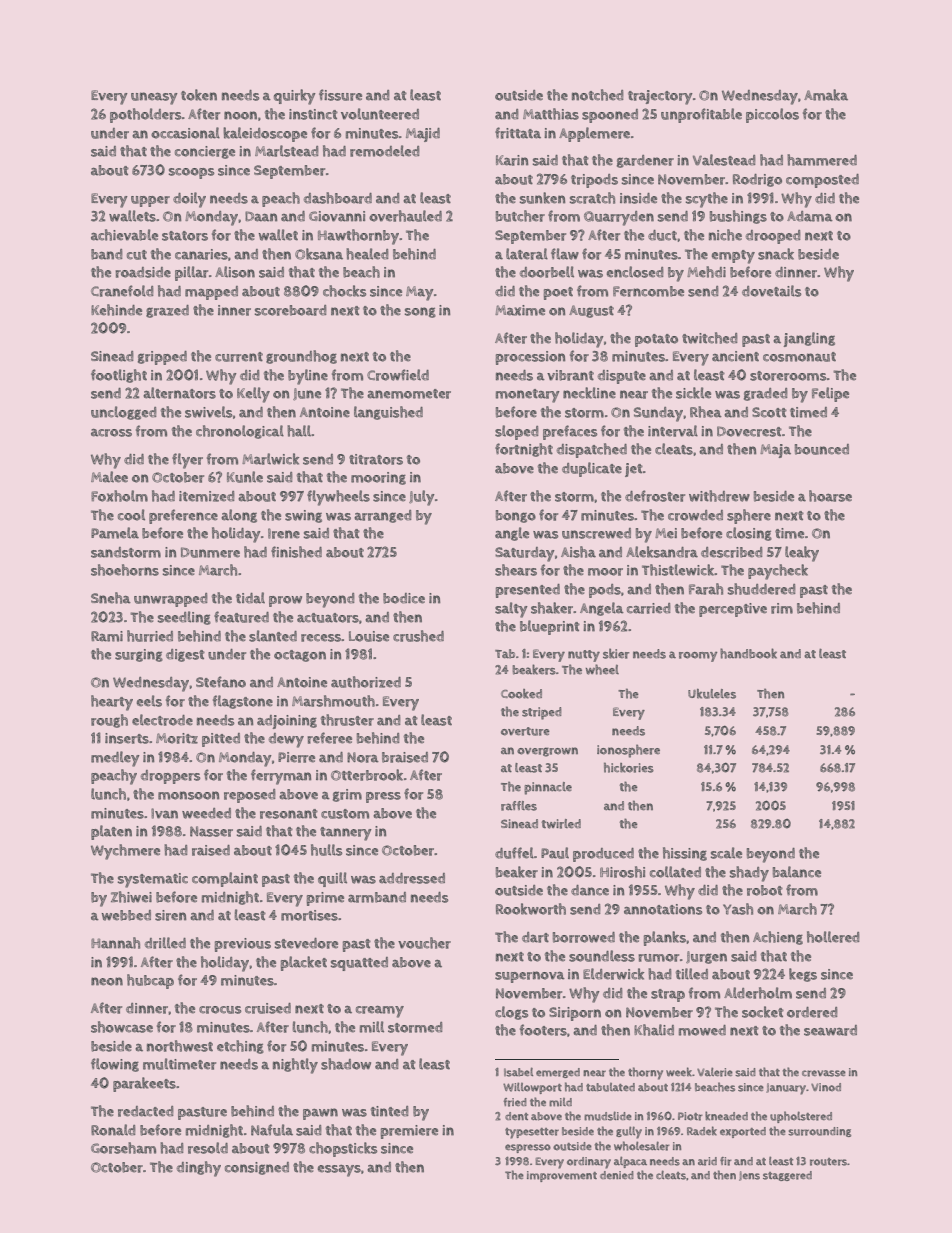 This screenshot has width=952, height=1233. I want to click on trajectory, so click(660, 97).
